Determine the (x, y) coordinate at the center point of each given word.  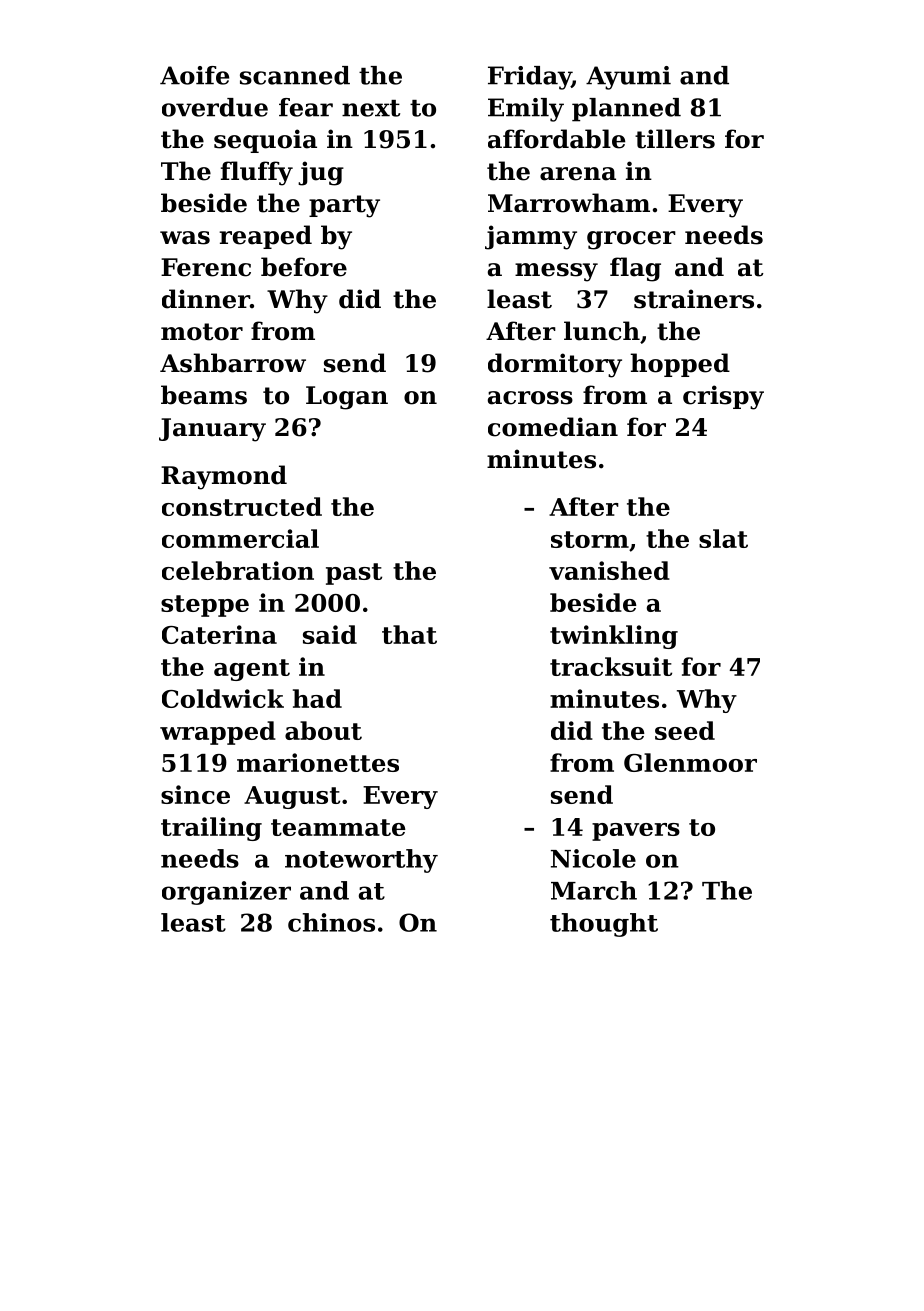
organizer (226, 893)
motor (202, 332)
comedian (553, 427)
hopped (680, 365)
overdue (215, 107)
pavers (636, 832)
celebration (238, 570)
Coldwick (223, 698)
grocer (631, 240)
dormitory (555, 365)
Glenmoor (690, 762)
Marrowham (569, 203)
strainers (694, 299)
